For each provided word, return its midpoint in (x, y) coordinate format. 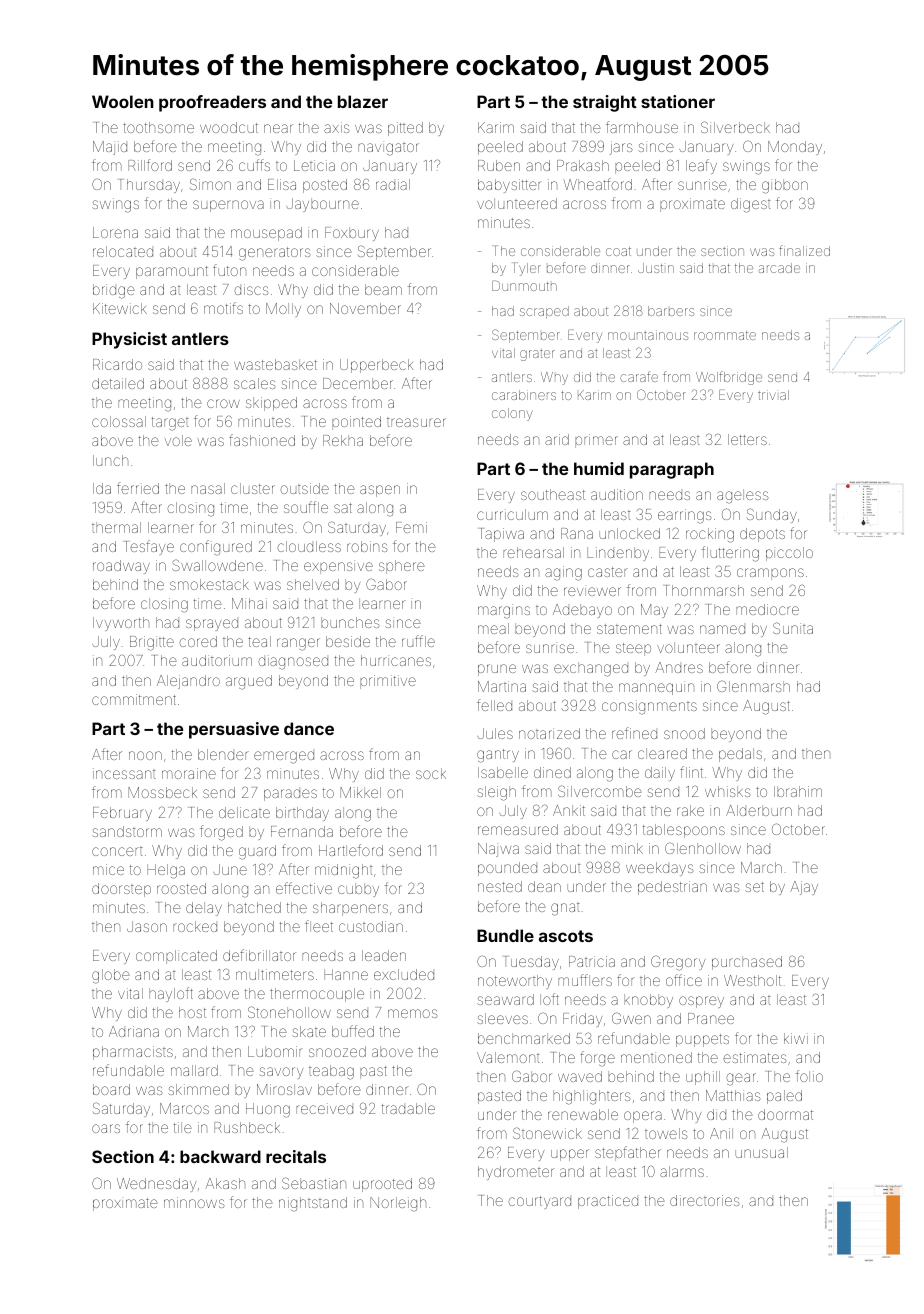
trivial (773, 395)
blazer (363, 101)
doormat (785, 1114)
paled (784, 1097)
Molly (283, 310)
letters (747, 439)
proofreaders (212, 103)
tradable (408, 1108)
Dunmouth (524, 286)
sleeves (502, 1018)
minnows (194, 1202)
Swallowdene (217, 565)
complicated (176, 957)
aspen (380, 491)
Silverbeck (735, 127)
